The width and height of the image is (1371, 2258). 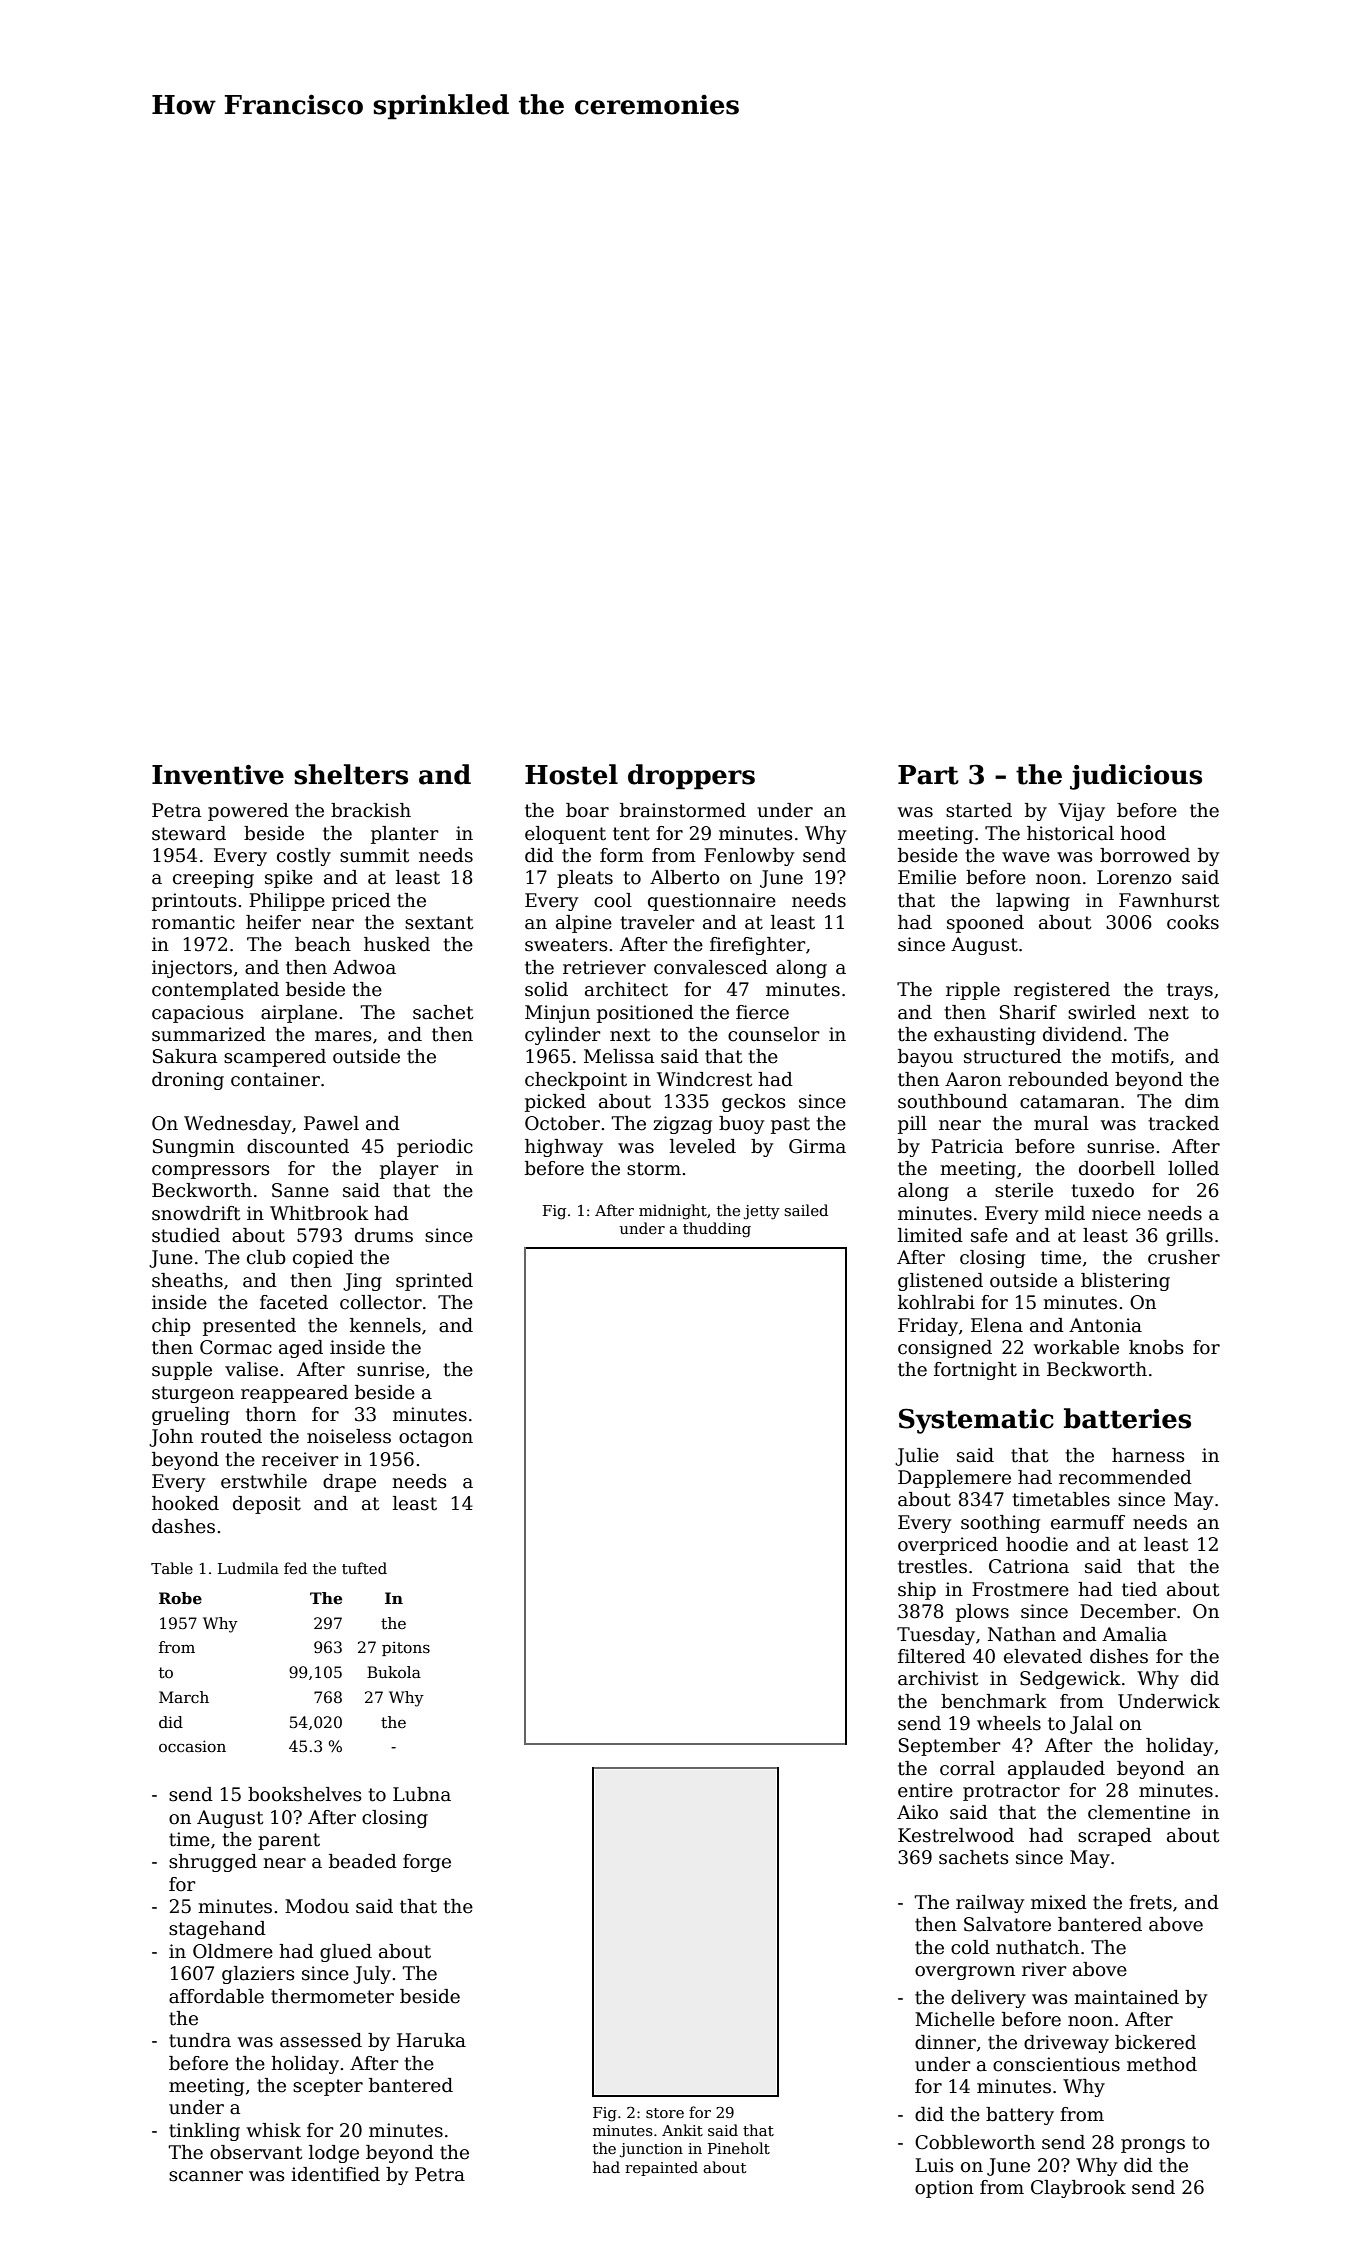 What do you see at coordinates (206, 2176) in the image?
I see `scanner` at bounding box center [206, 2176].
